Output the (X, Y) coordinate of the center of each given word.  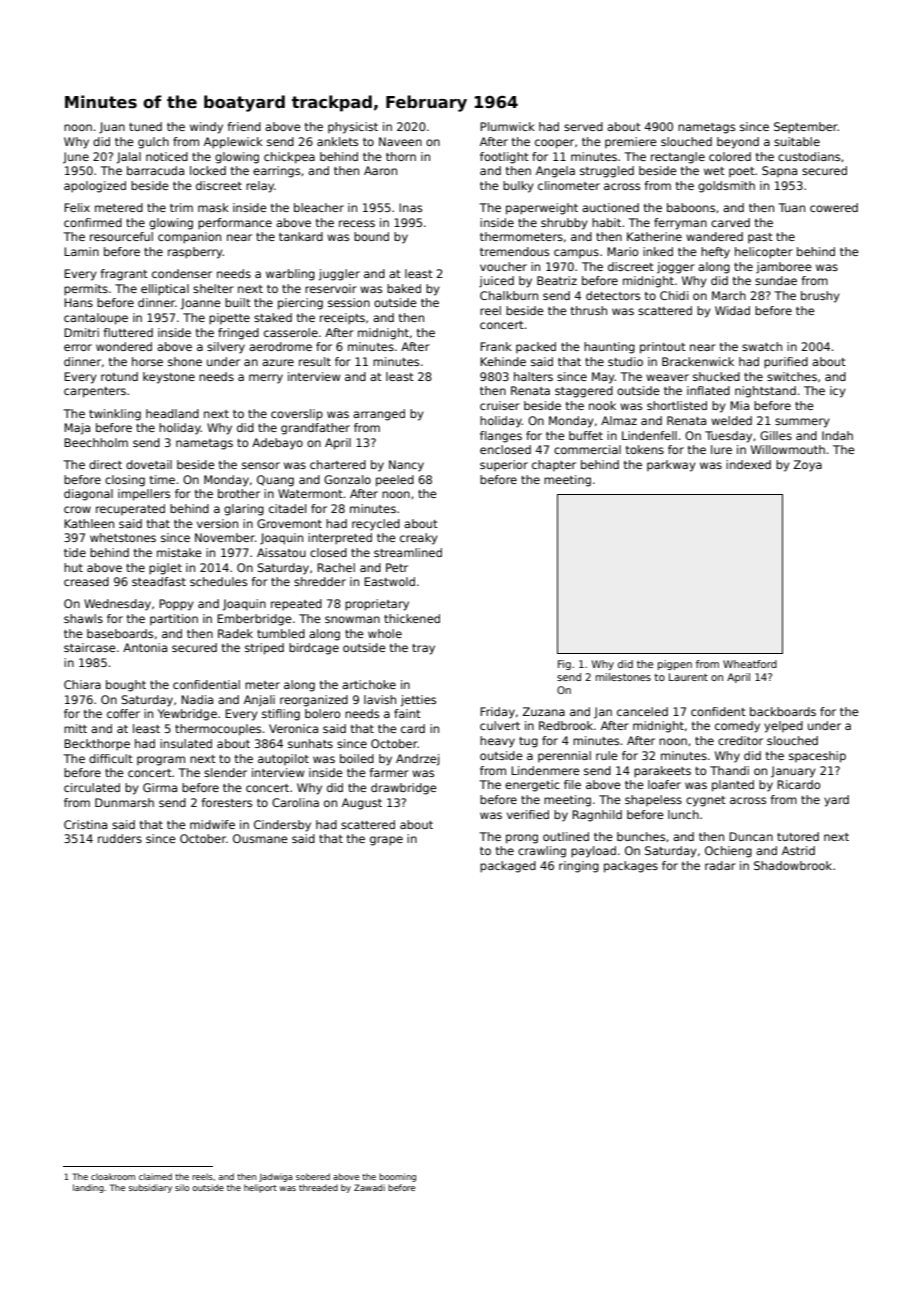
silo (182, 1187)
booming (397, 1177)
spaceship (817, 757)
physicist (353, 128)
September (806, 128)
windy (206, 128)
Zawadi (369, 1187)
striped (264, 649)
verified (528, 814)
